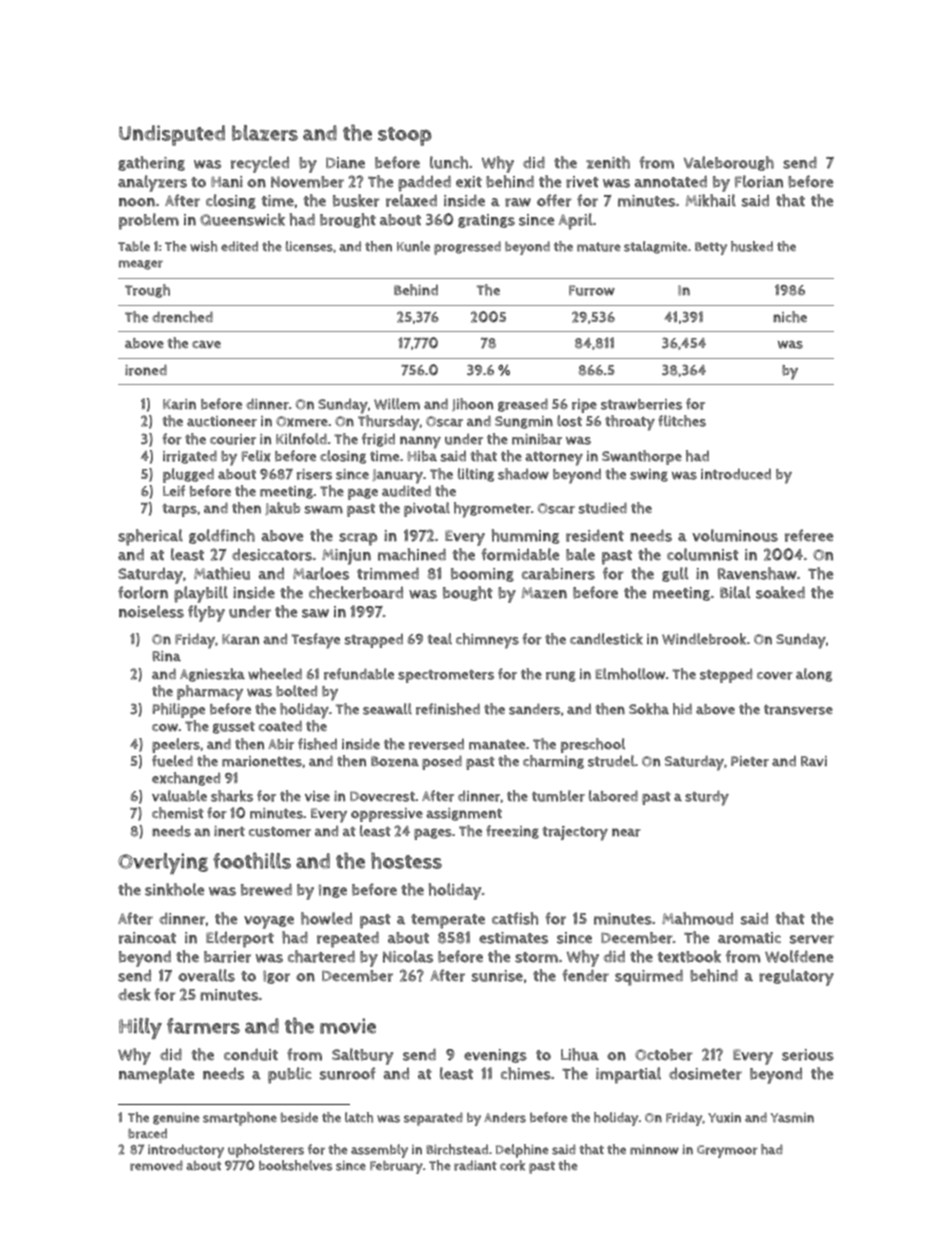  What do you see at coordinates (608, 162) in the screenshot?
I see `zenith` at bounding box center [608, 162].
